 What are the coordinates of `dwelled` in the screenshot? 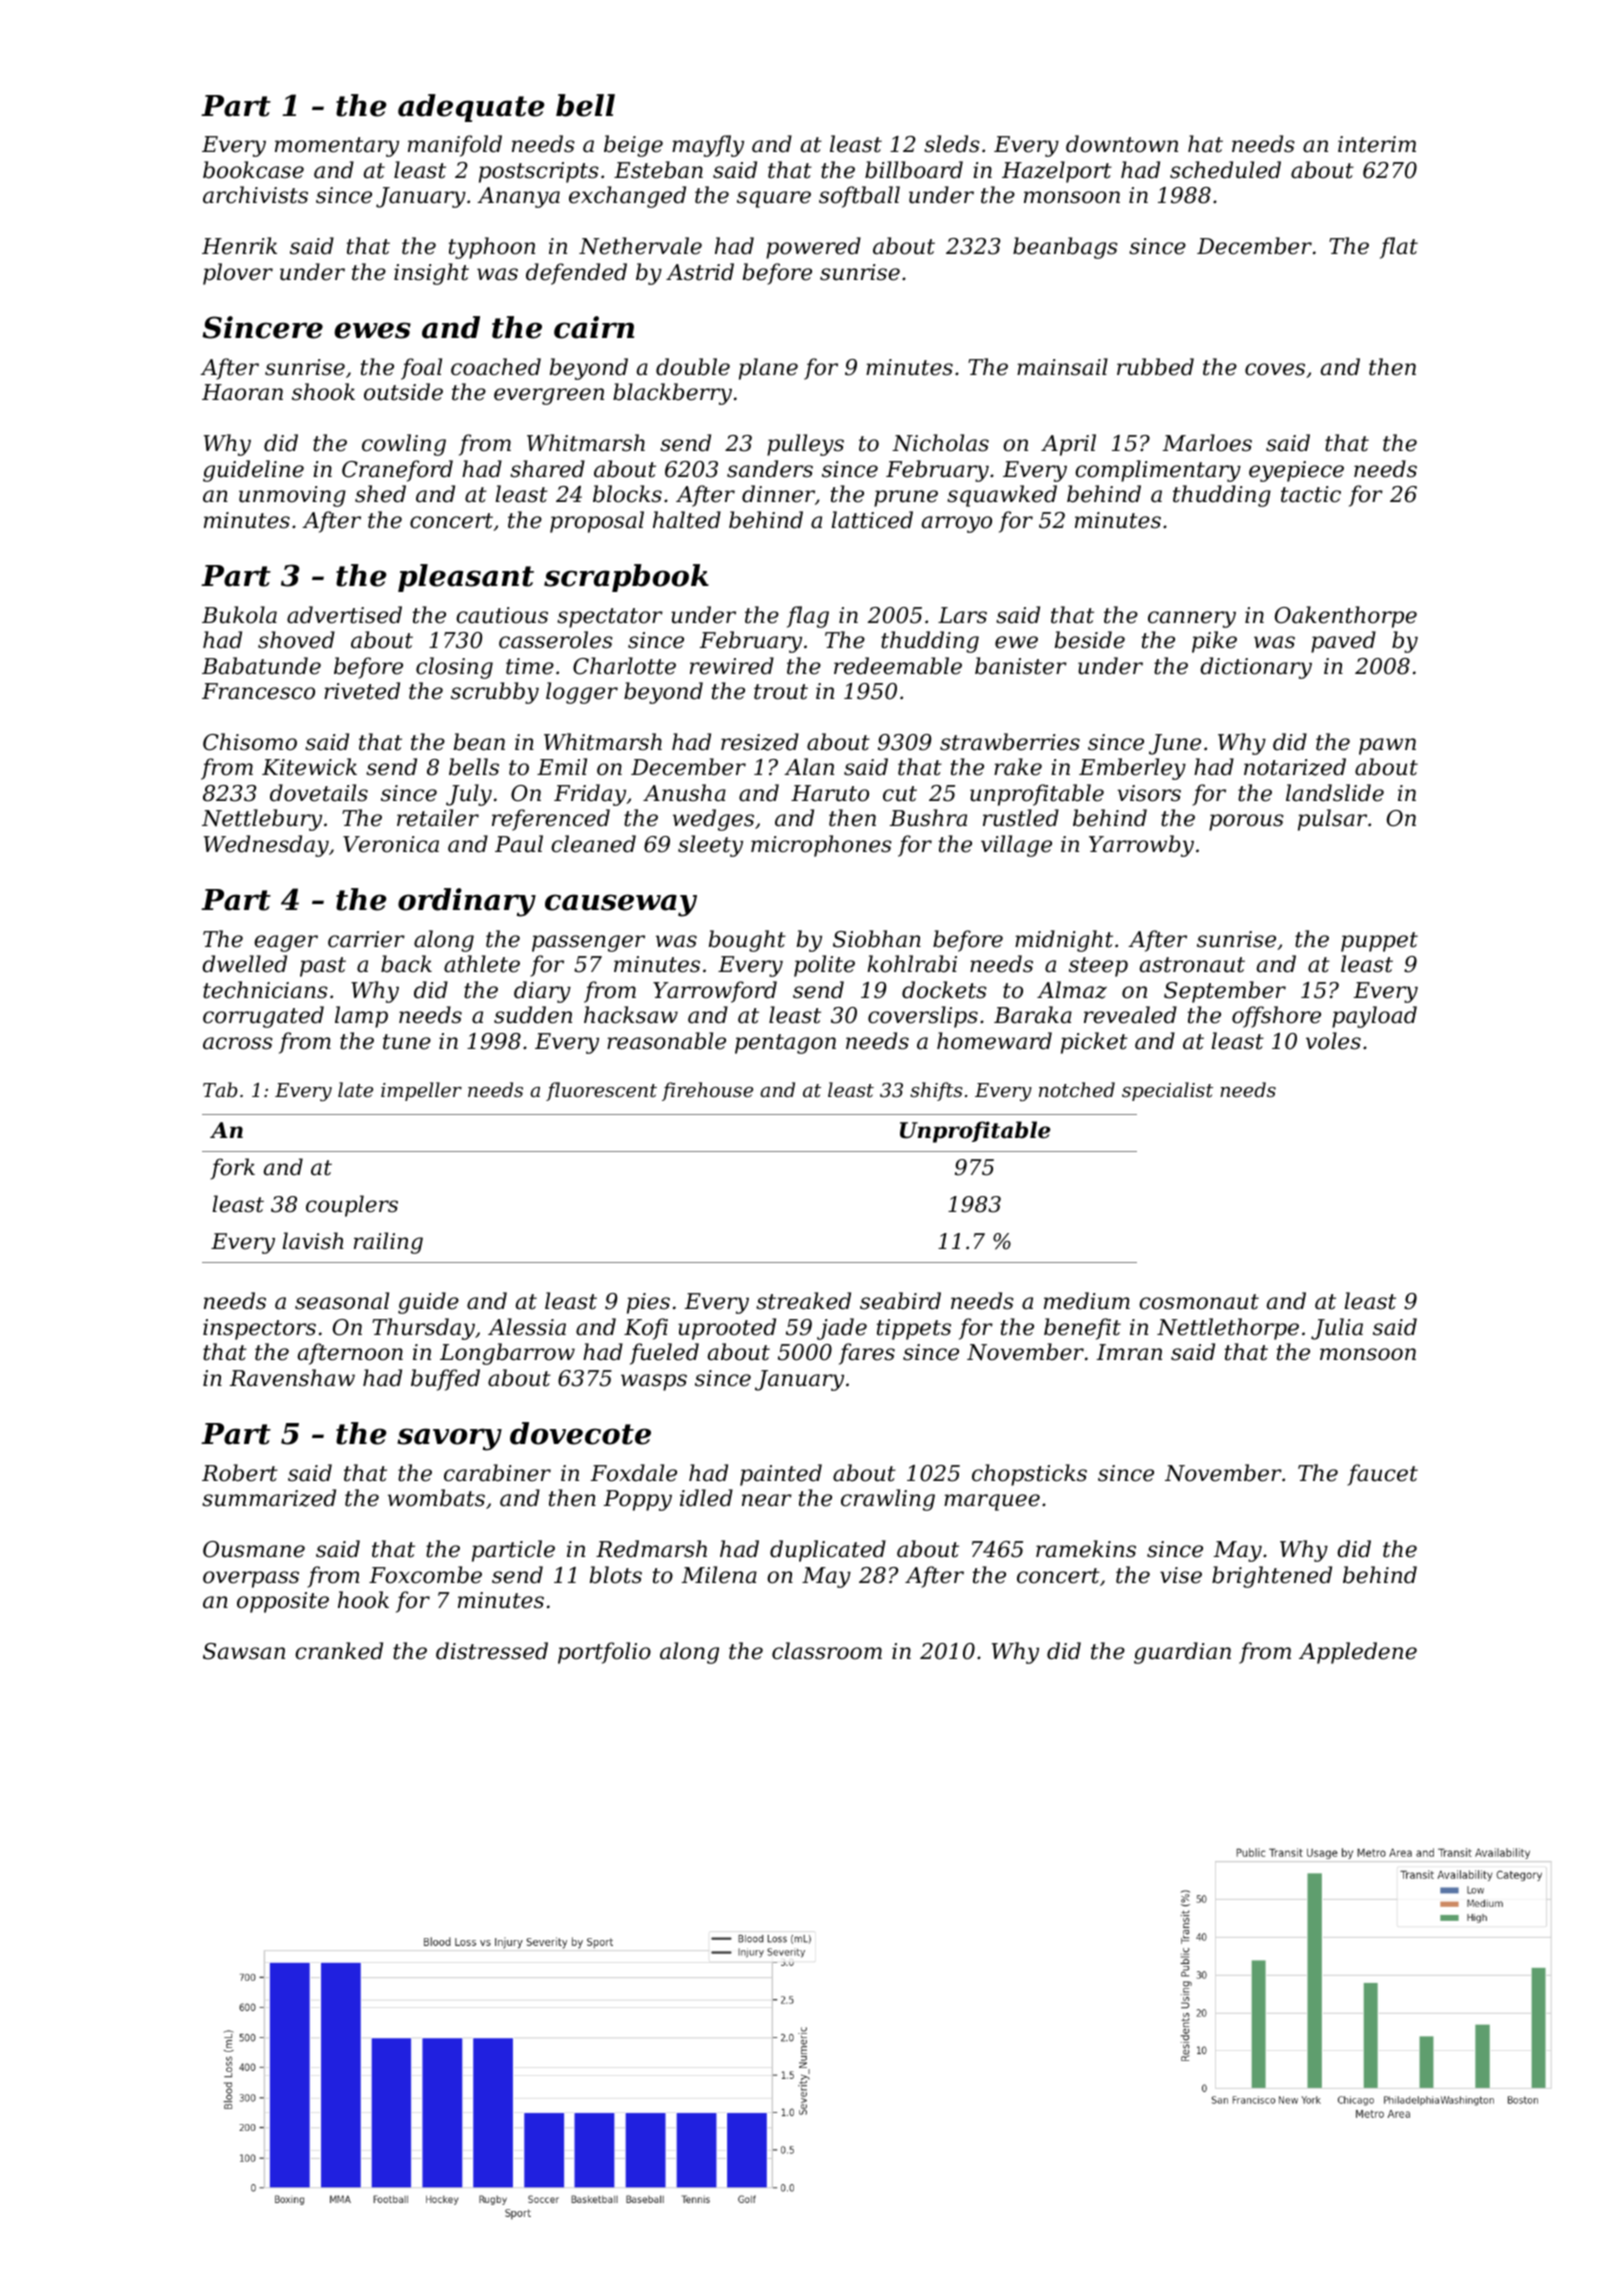 It's located at (244, 964).
